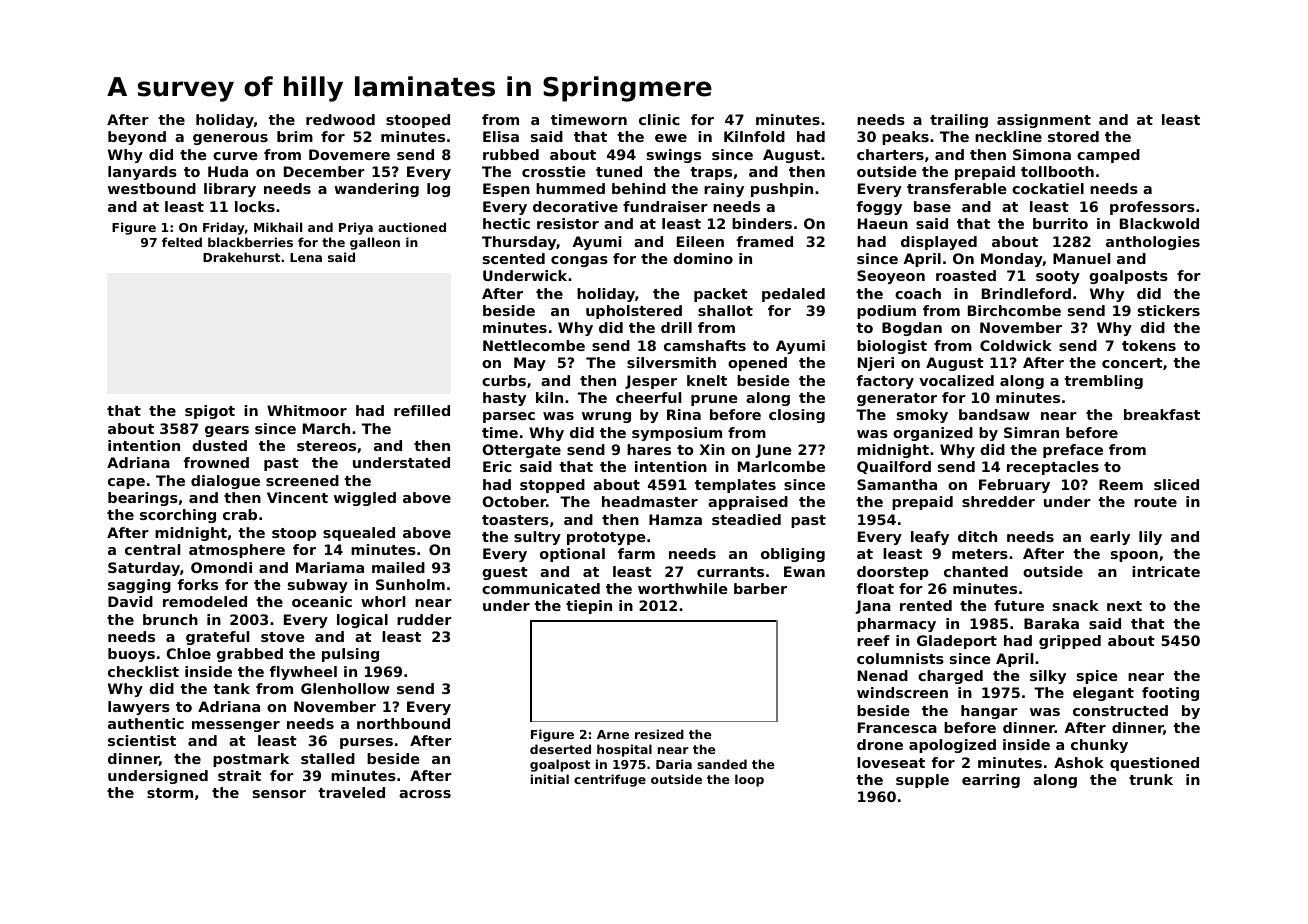  Describe the element at coordinates (1044, 121) in the page. I see `assignment` at that location.
